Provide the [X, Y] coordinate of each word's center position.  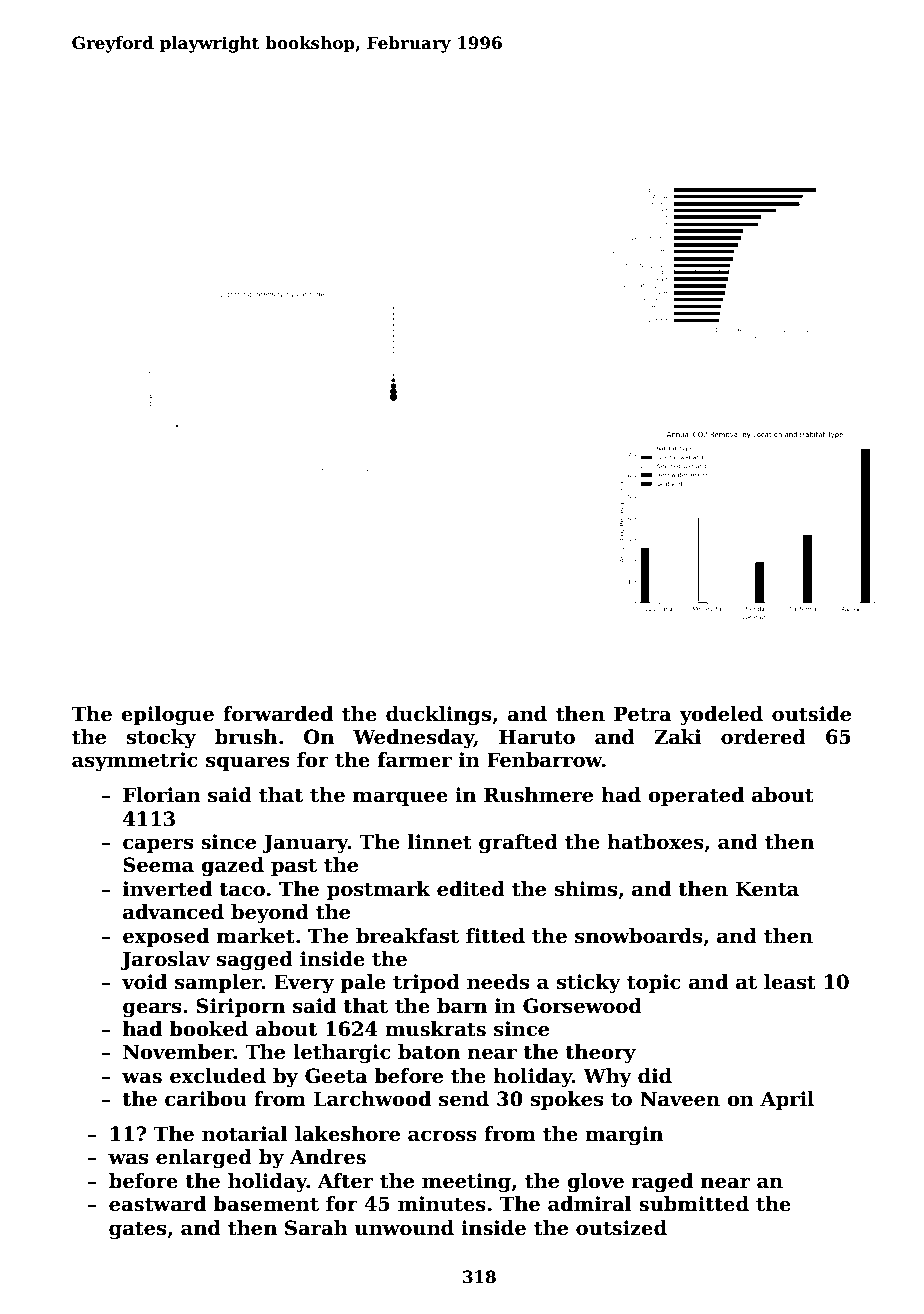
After [345, 1181]
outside [811, 714]
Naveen [680, 1099]
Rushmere [538, 795]
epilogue [167, 716]
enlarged [204, 1159]
